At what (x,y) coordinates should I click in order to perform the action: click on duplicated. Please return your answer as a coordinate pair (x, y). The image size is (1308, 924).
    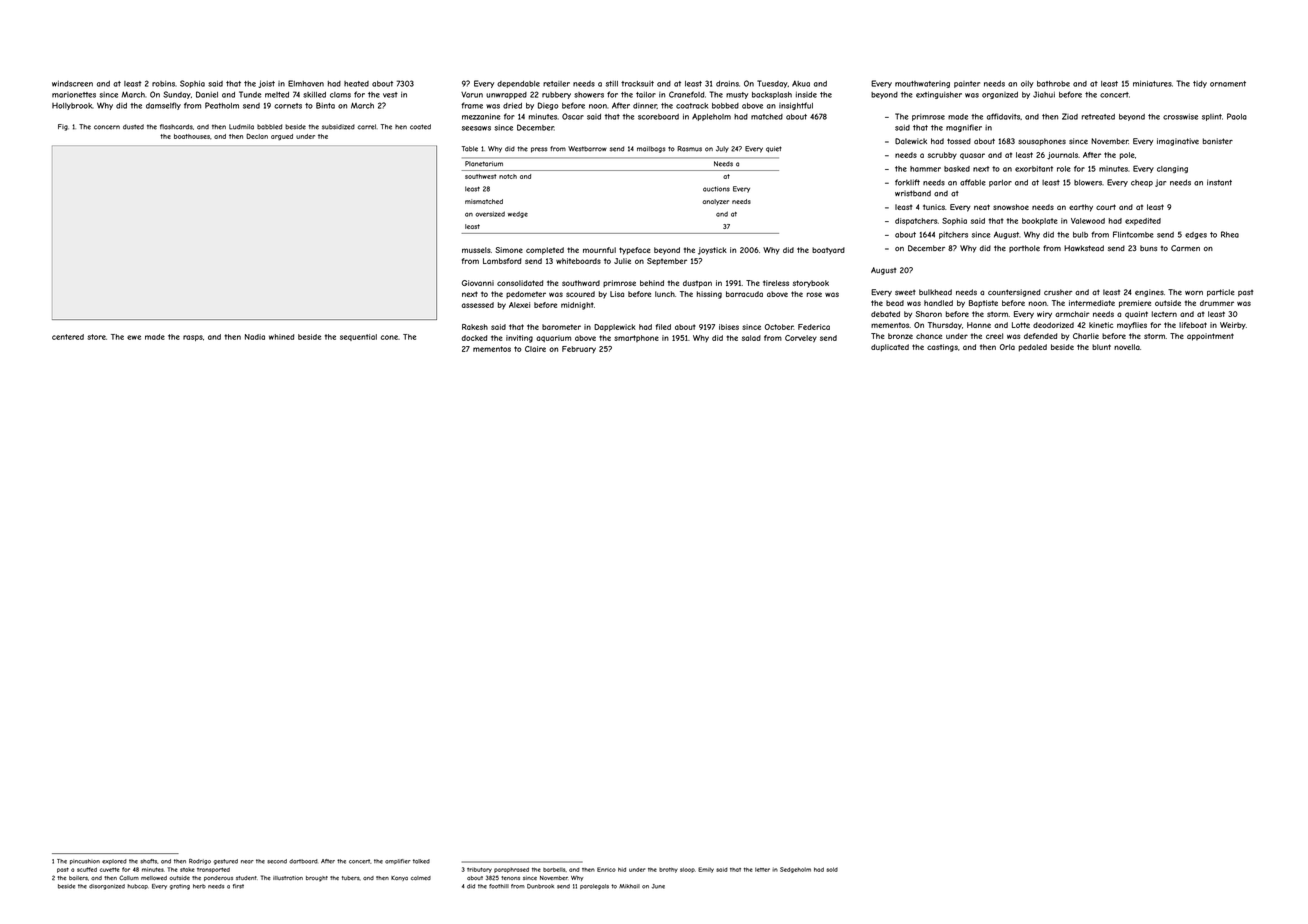
    Looking at the image, I should click on (890, 348).
